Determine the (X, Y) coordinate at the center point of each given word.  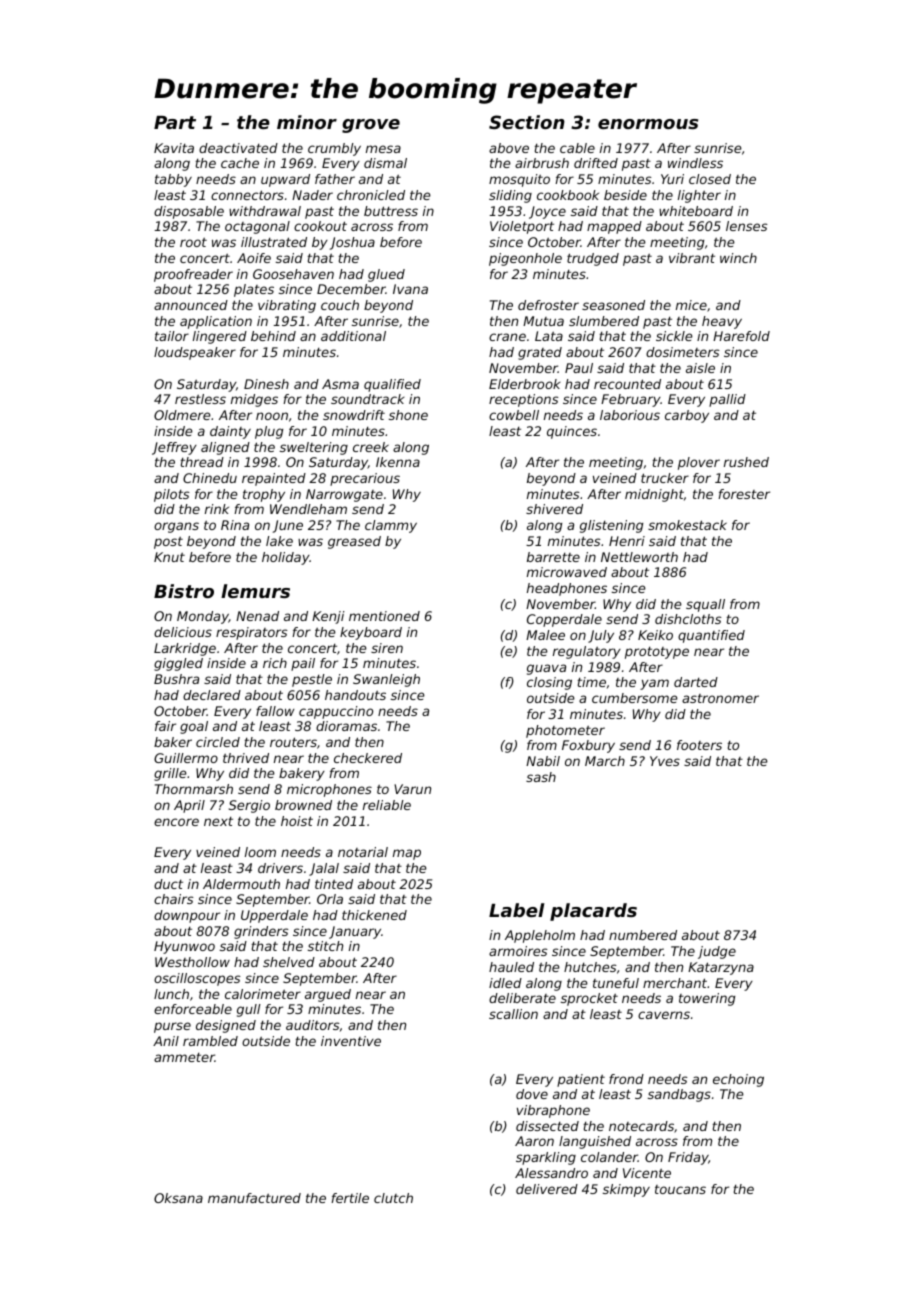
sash (541, 777)
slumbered (604, 321)
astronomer (720, 698)
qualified (392, 385)
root (193, 242)
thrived (246, 758)
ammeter (184, 1057)
